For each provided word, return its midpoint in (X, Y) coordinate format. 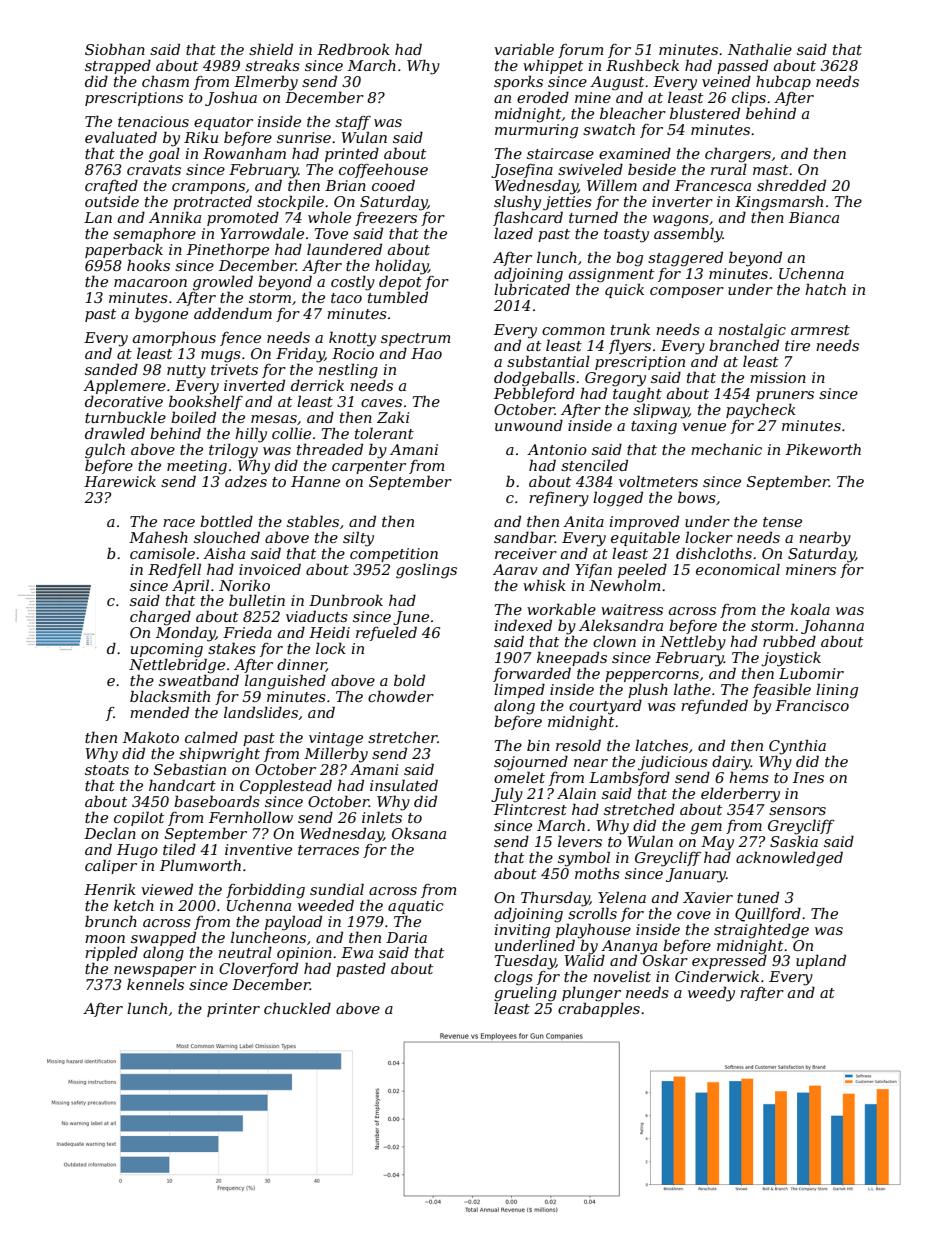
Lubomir (811, 673)
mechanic (726, 449)
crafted (111, 186)
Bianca (814, 217)
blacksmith (170, 696)
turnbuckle (125, 417)
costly (353, 283)
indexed (523, 625)
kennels (155, 984)
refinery (559, 499)
